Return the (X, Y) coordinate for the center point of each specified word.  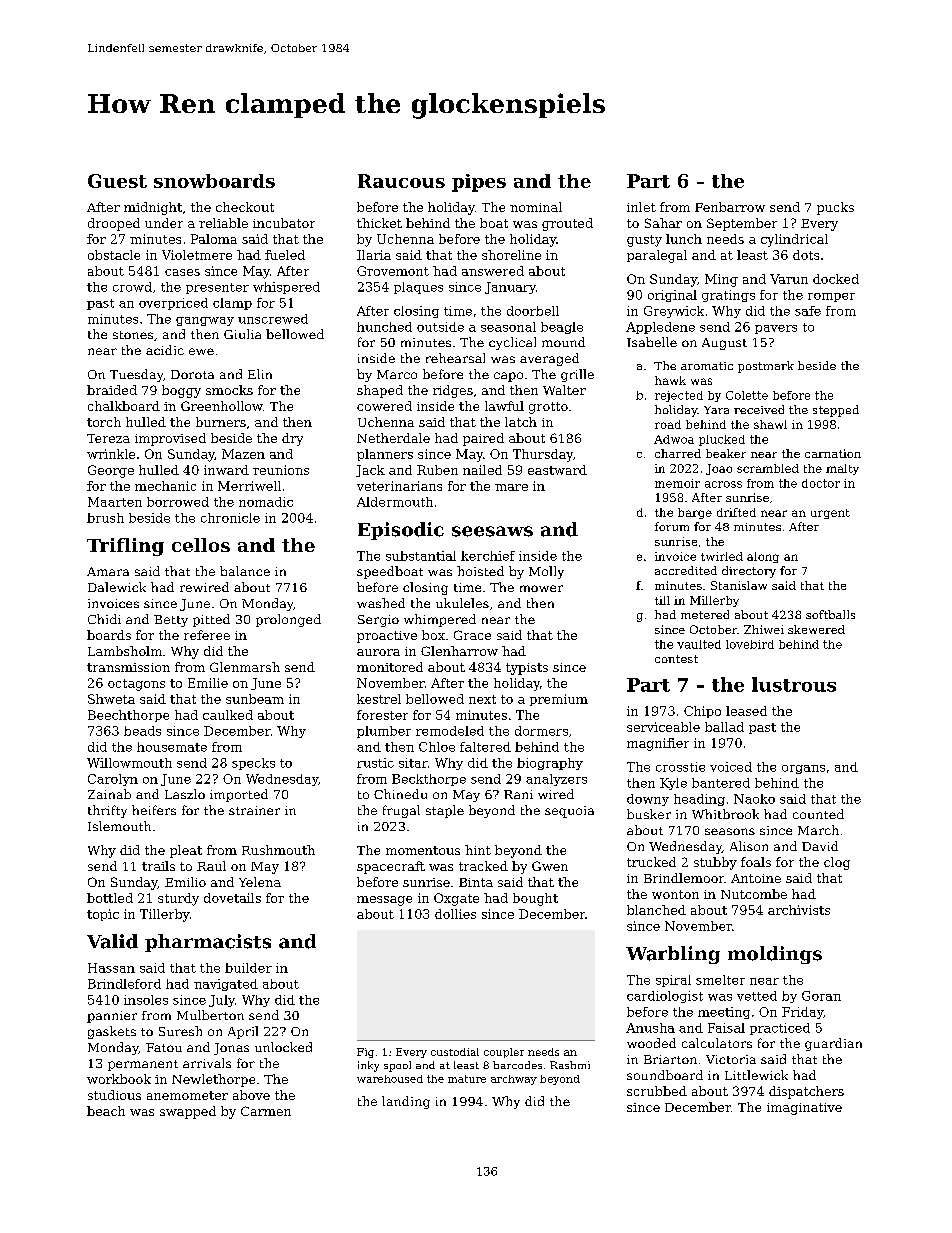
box (433, 635)
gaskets (112, 1032)
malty (842, 469)
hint (478, 850)
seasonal (508, 327)
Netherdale (393, 438)
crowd (132, 287)
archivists (799, 910)
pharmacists (208, 943)
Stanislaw (739, 585)
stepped (836, 411)
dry (292, 439)
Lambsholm (125, 651)
